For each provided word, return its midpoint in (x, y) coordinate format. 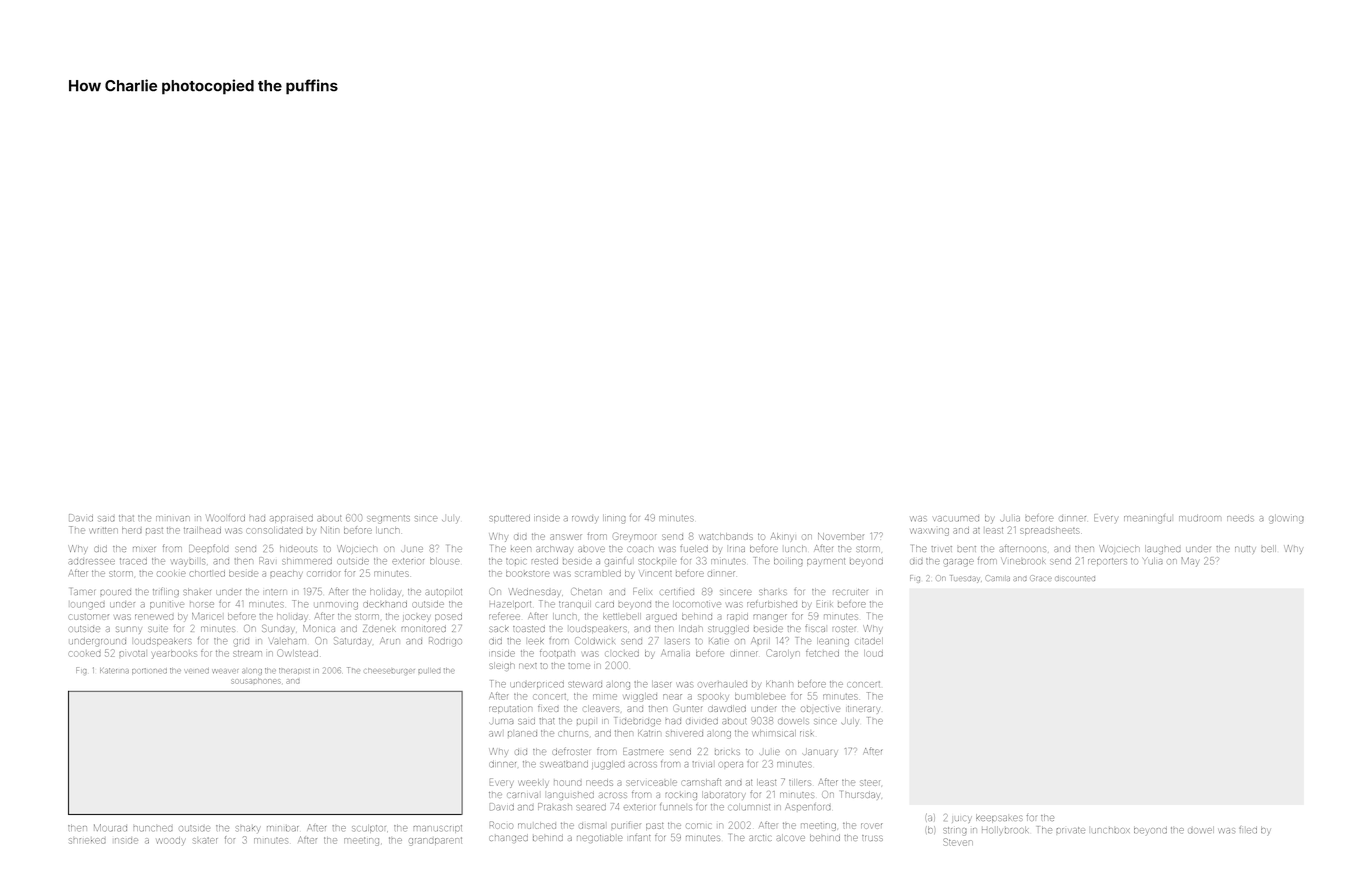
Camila (998, 578)
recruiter (850, 592)
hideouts (298, 549)
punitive (167, 605)
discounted (1075, 578)
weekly (533, 783)
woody (170, 842)
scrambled (598, 573)
